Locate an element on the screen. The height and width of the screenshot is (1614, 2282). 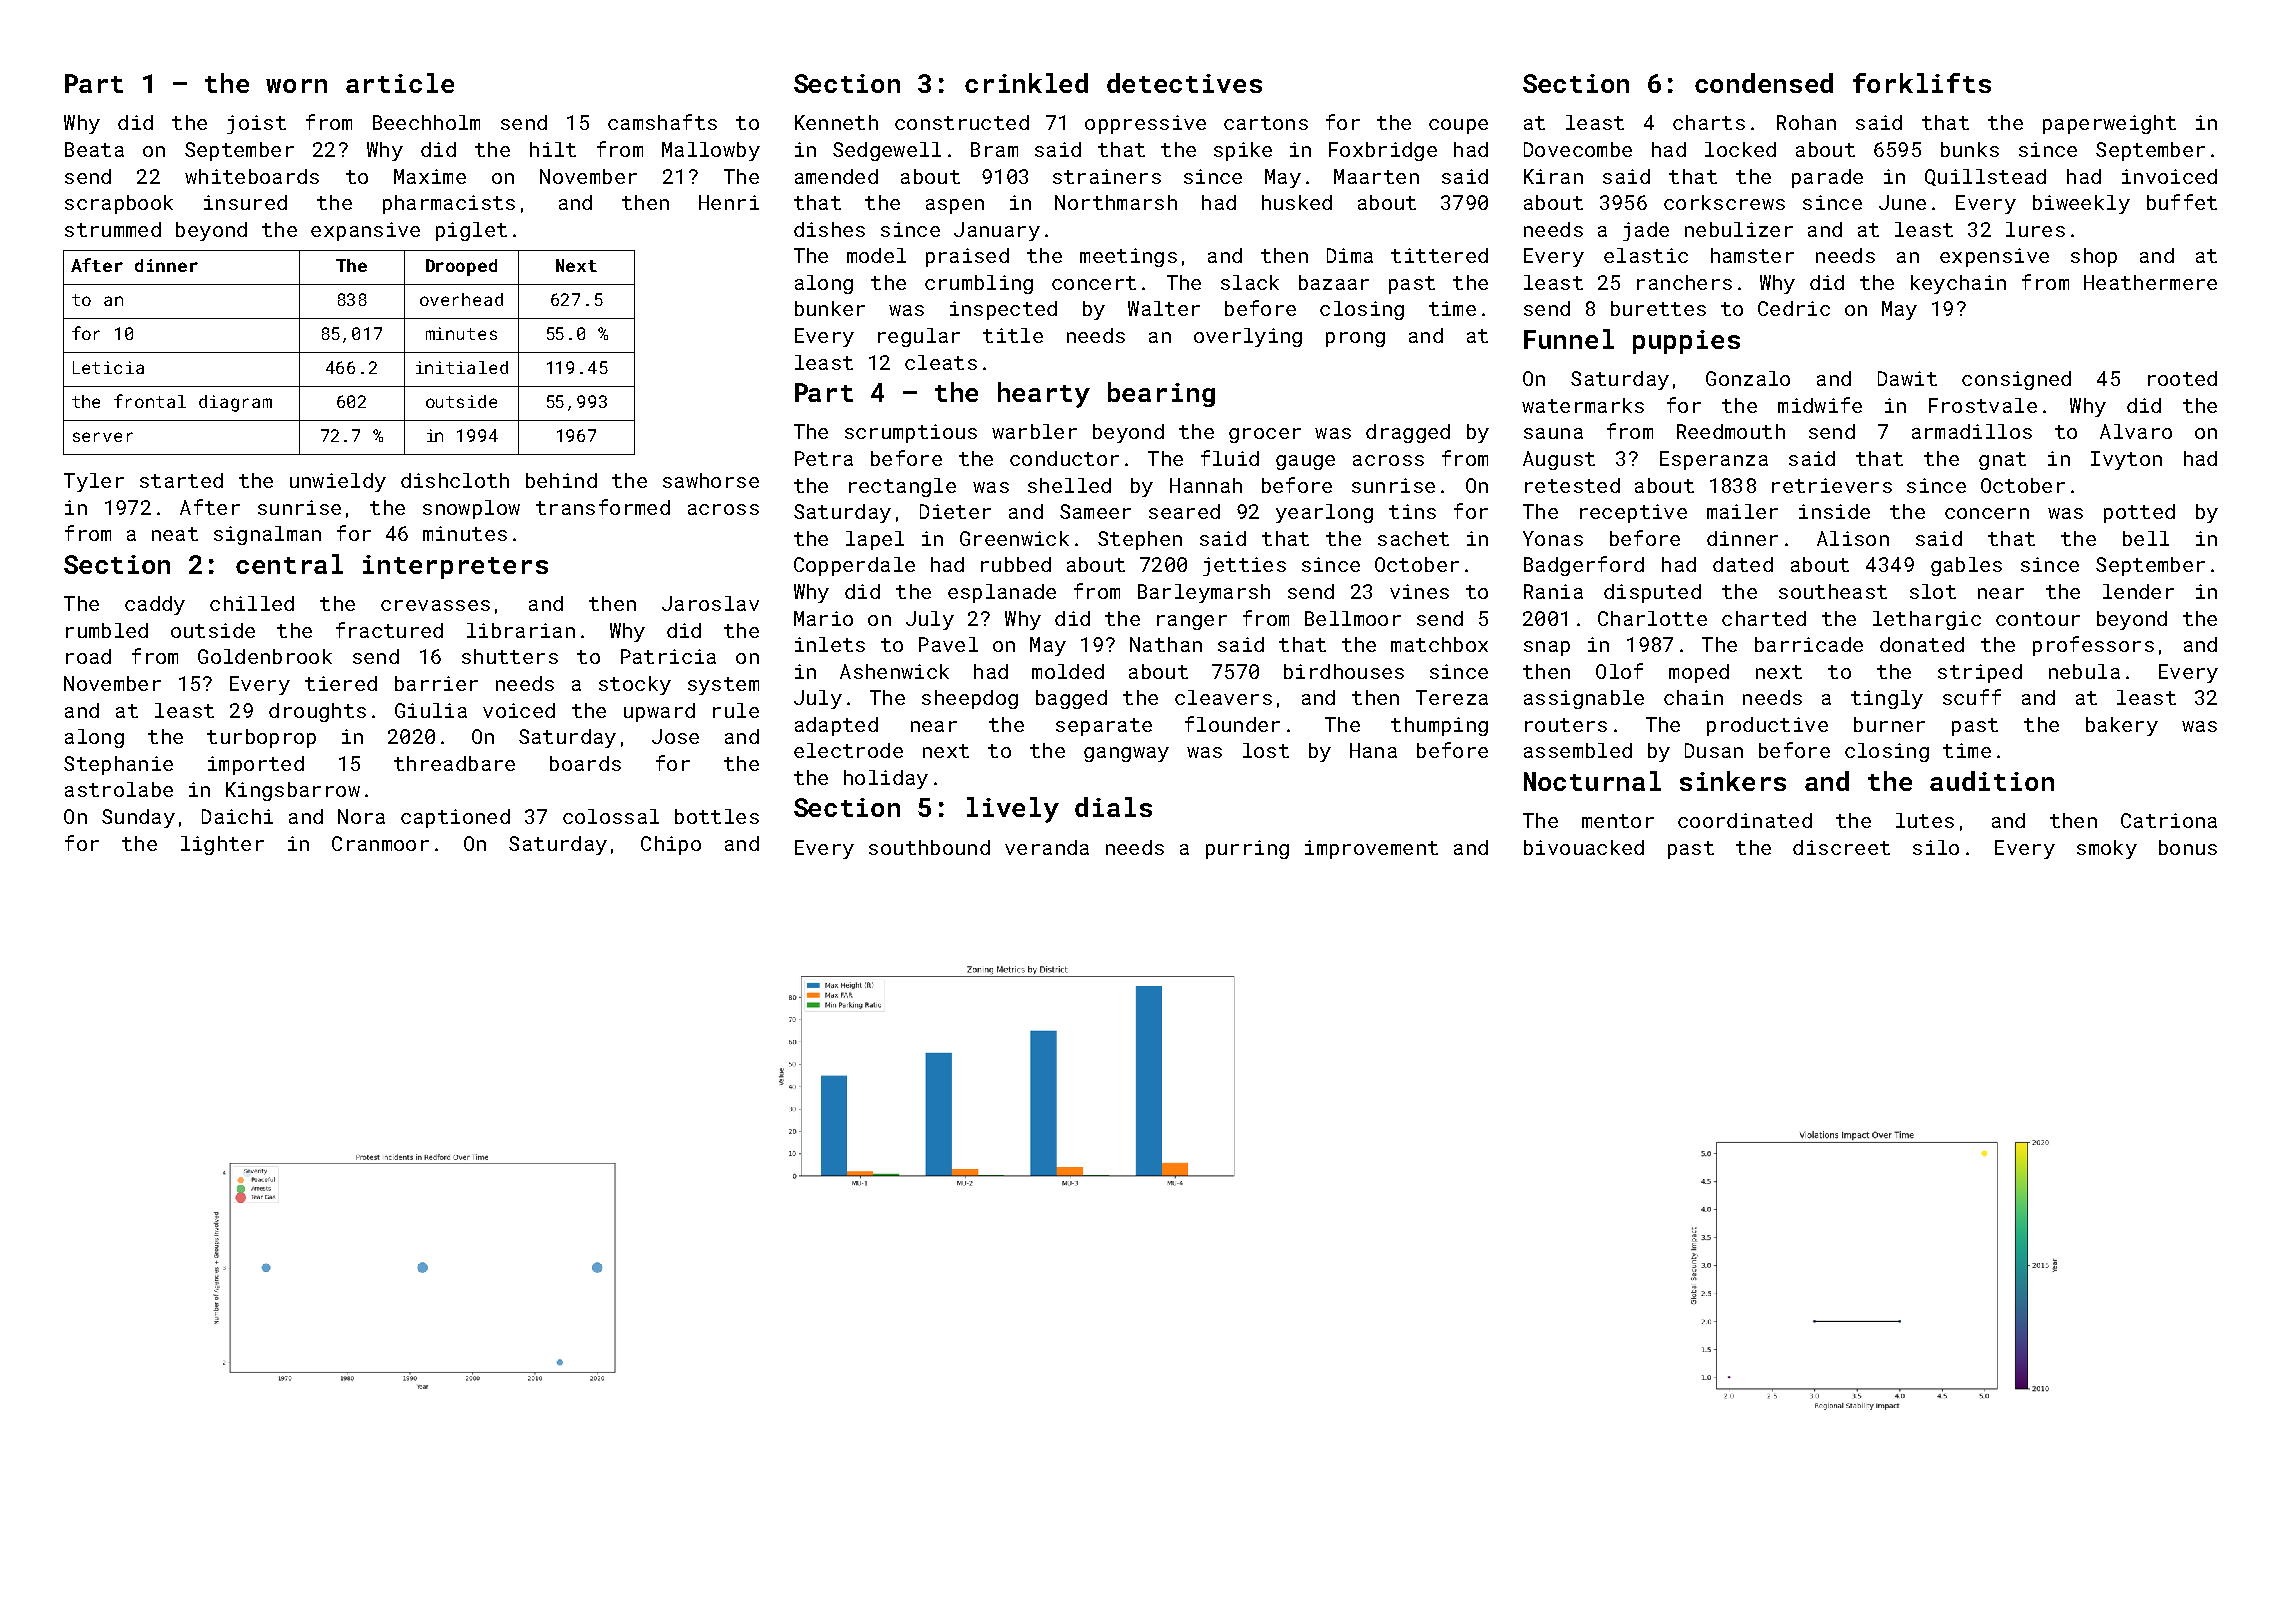
neat is located at coordinates (175, 534).
